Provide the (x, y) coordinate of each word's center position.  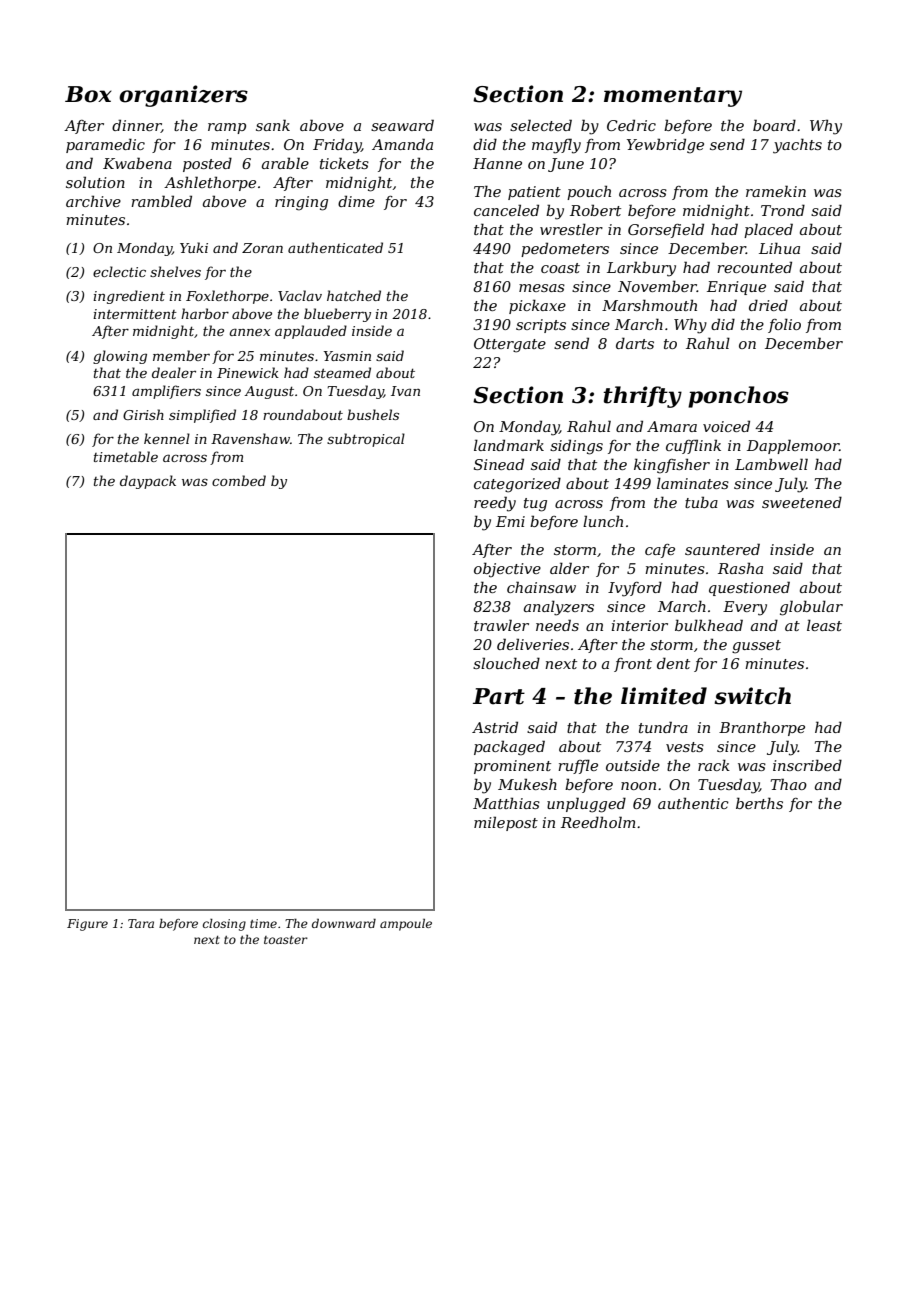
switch (752, 696)
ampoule (406, 925)
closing (224, 925)
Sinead (499, 464)
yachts (797, 146)
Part (499, 696)
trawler (501, 625)
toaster (286, 940)
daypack (148, 482)
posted (207, 164)
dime (356, 201)
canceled (506, 210)
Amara (672, 426)
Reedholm (598, 822)
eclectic (119, 271)
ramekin (776, 191)
